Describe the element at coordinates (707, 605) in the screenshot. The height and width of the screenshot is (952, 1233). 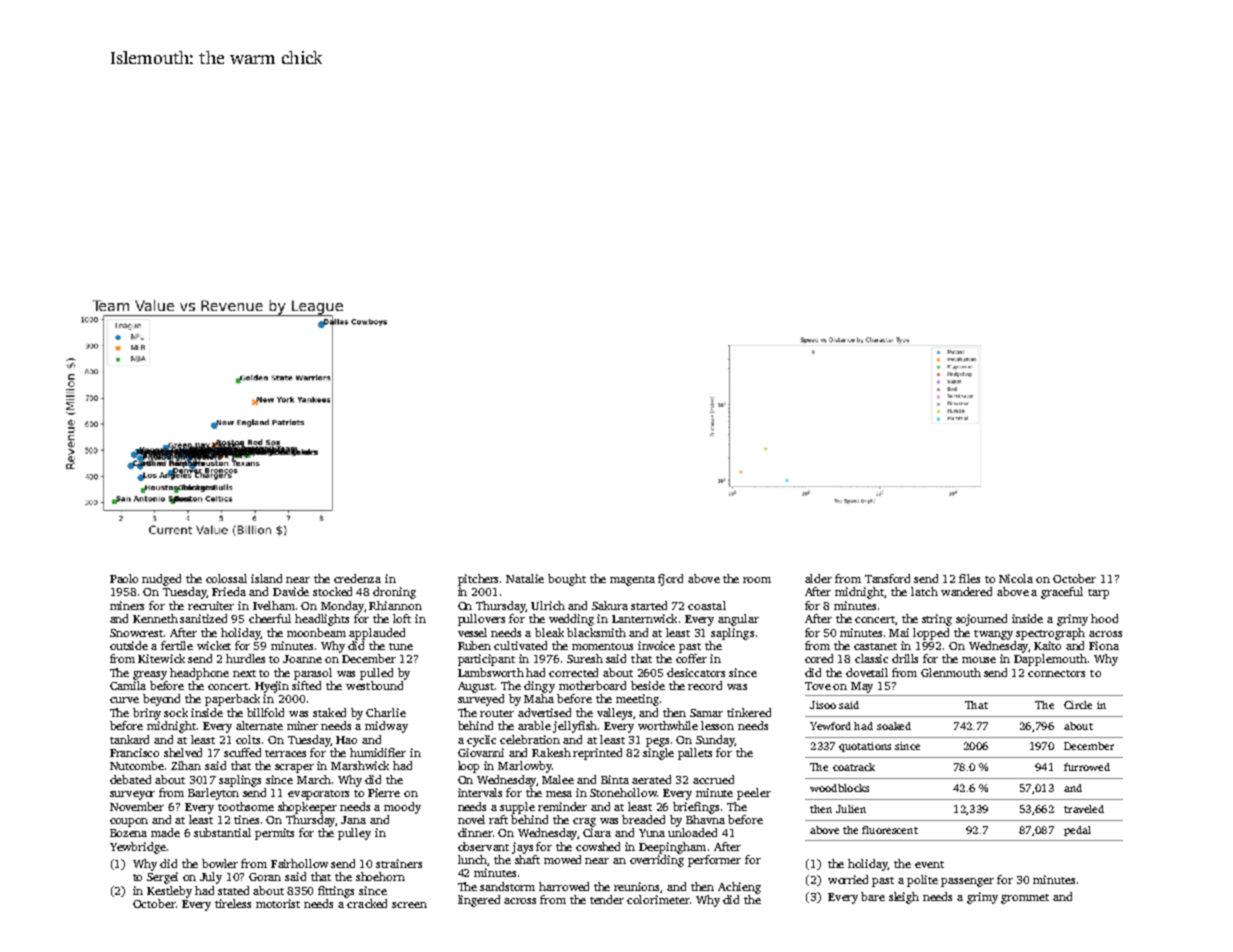
I see `coastal` at that location.
